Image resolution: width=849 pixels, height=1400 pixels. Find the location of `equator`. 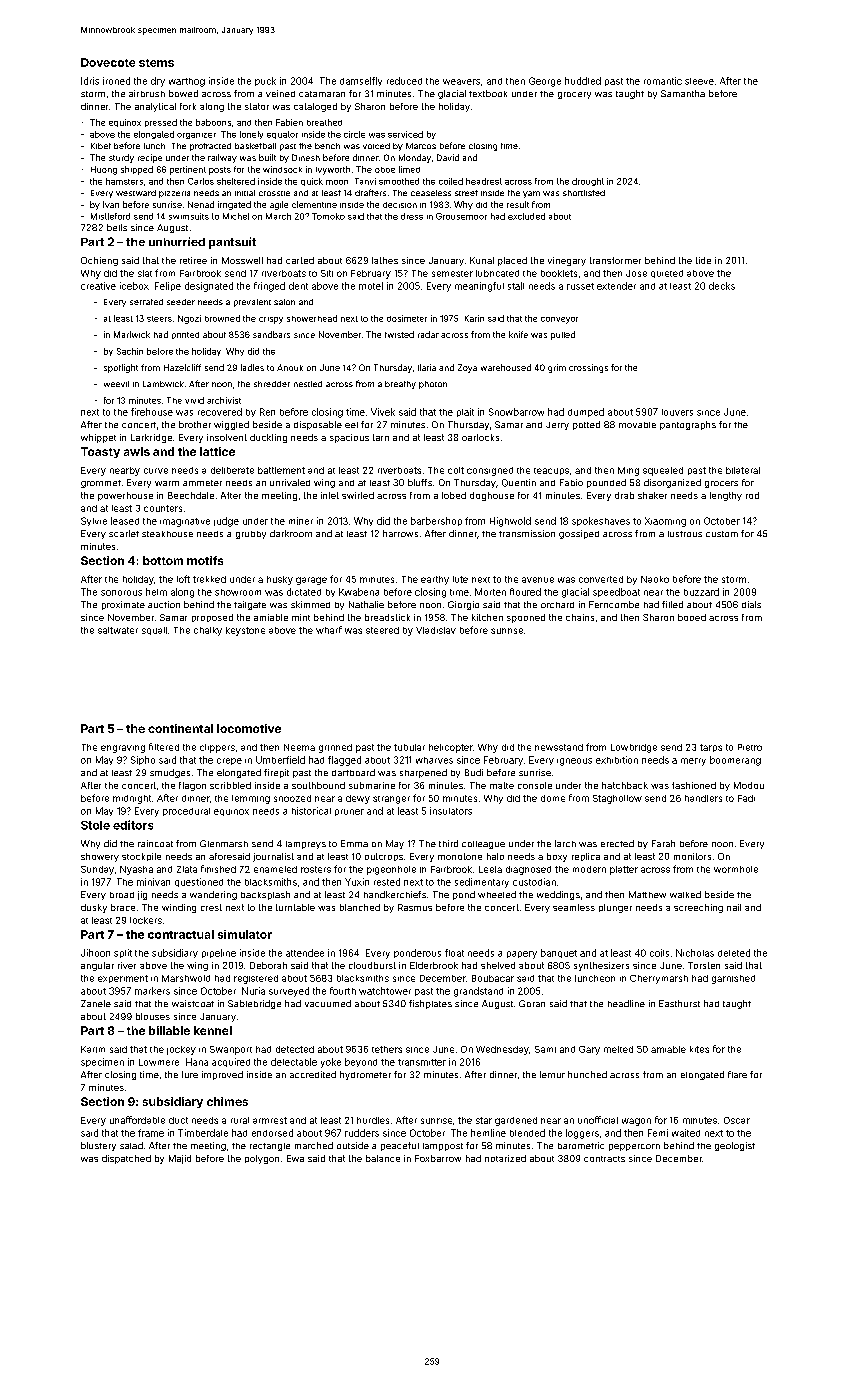

equator is located at coordinates (282, 135).
